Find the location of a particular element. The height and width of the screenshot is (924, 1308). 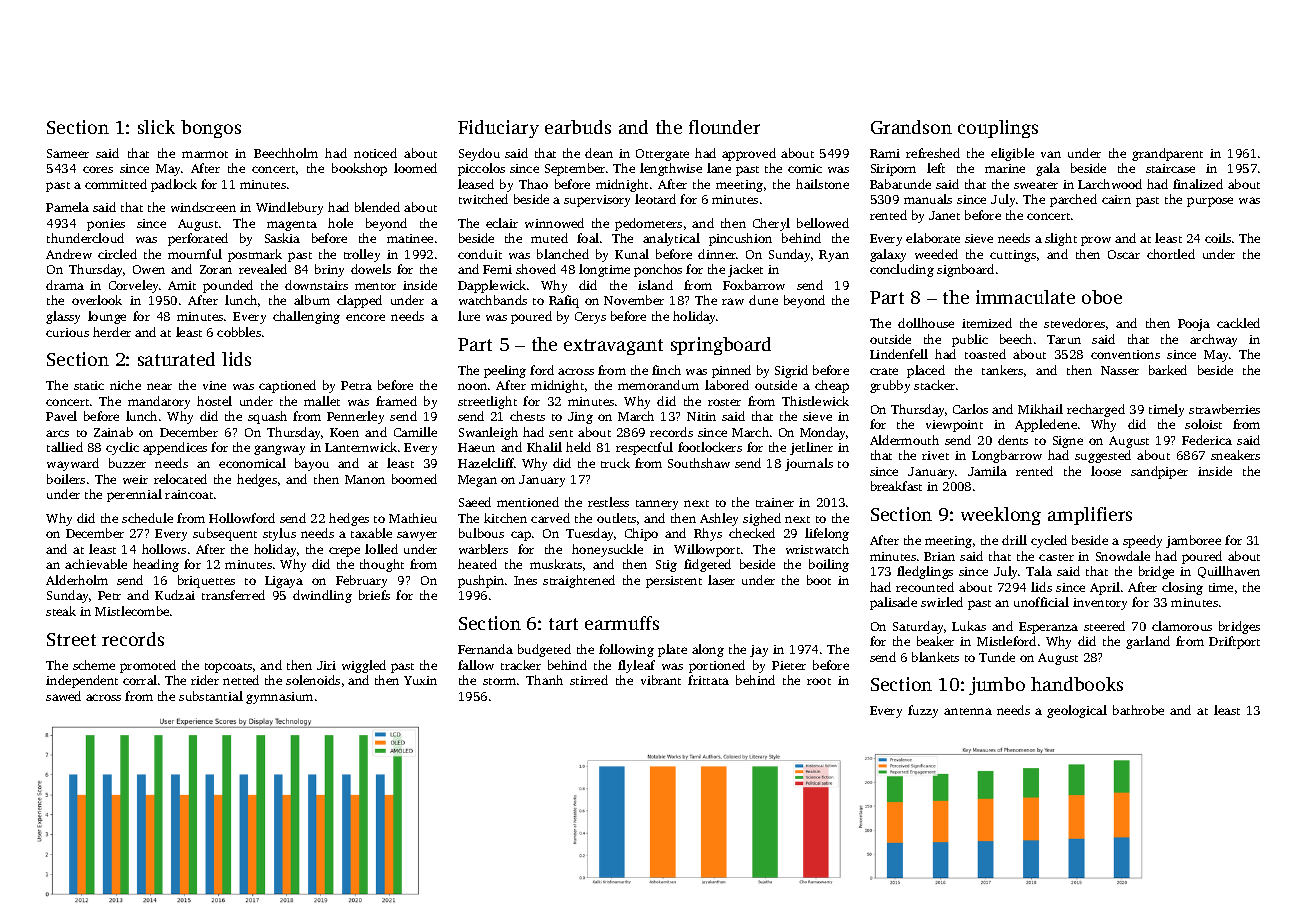

lure is located at coordinates (469, 316).
